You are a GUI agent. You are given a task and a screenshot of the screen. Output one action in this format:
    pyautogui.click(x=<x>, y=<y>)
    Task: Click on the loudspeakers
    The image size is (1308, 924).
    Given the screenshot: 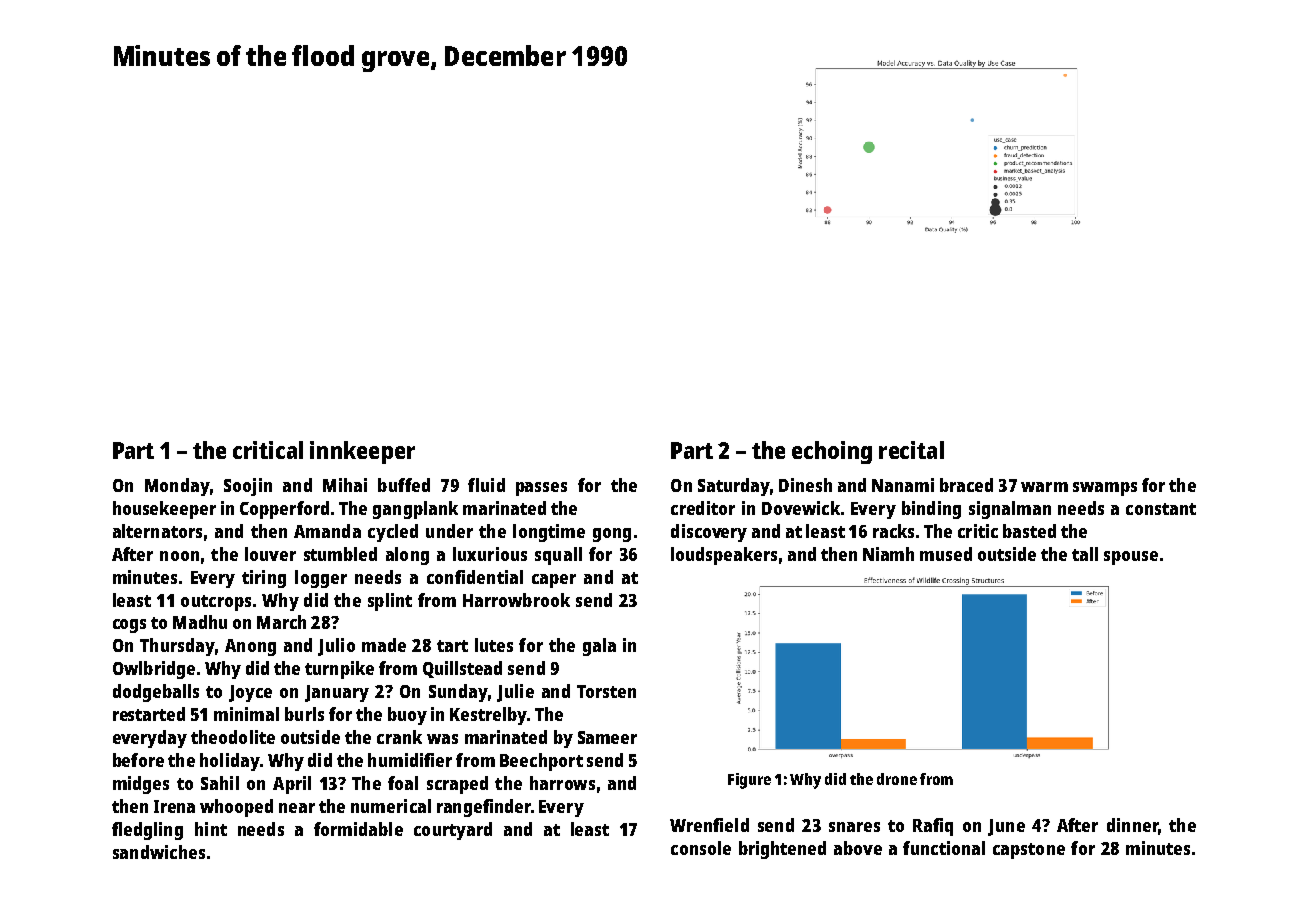 What is the action you would take?
    pyautogui.click(x=724, y=556)
